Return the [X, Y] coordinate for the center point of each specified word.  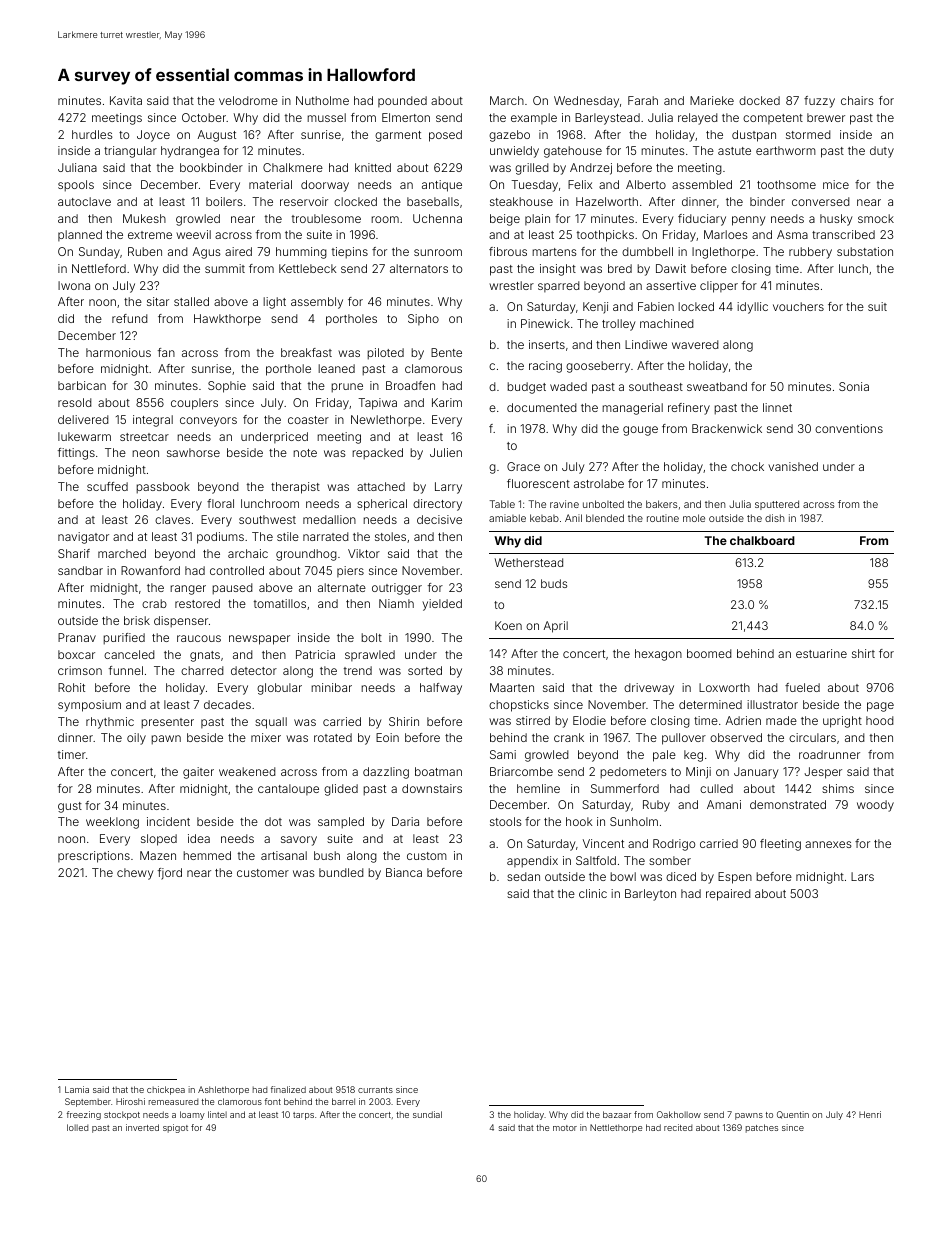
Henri [870, 1114]
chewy [135, 874]
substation [865, 251]
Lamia [77, 1089]
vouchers [798, 306]
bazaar [617, 1114]
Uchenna [437, 218]
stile [288, 536]
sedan [523, 876]
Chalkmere [293, 167]
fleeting [780, 845]
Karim [447, 402]
